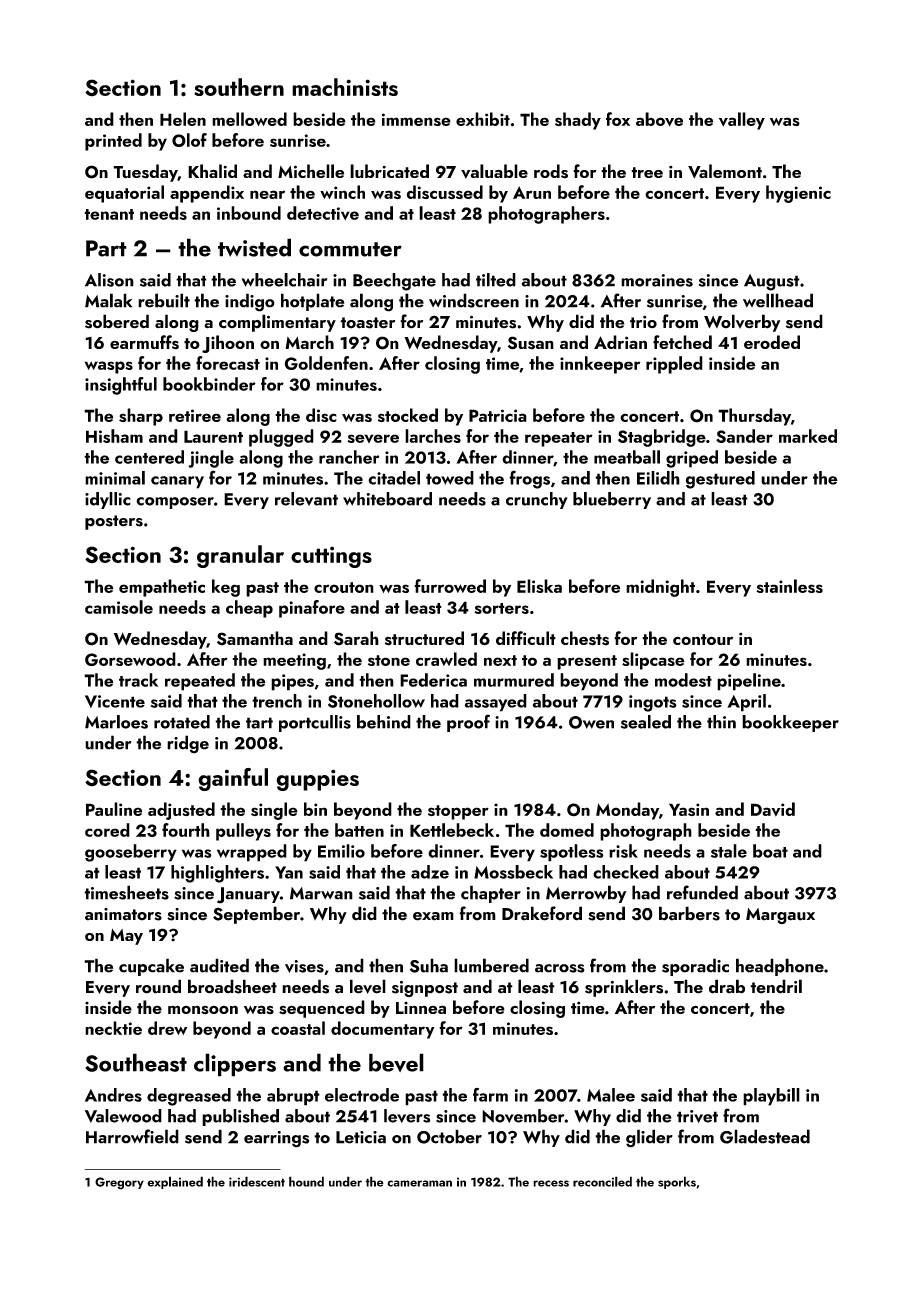  Describe the element at coordinates (257, 1181) in the document. I see `iridescent` at that location.
